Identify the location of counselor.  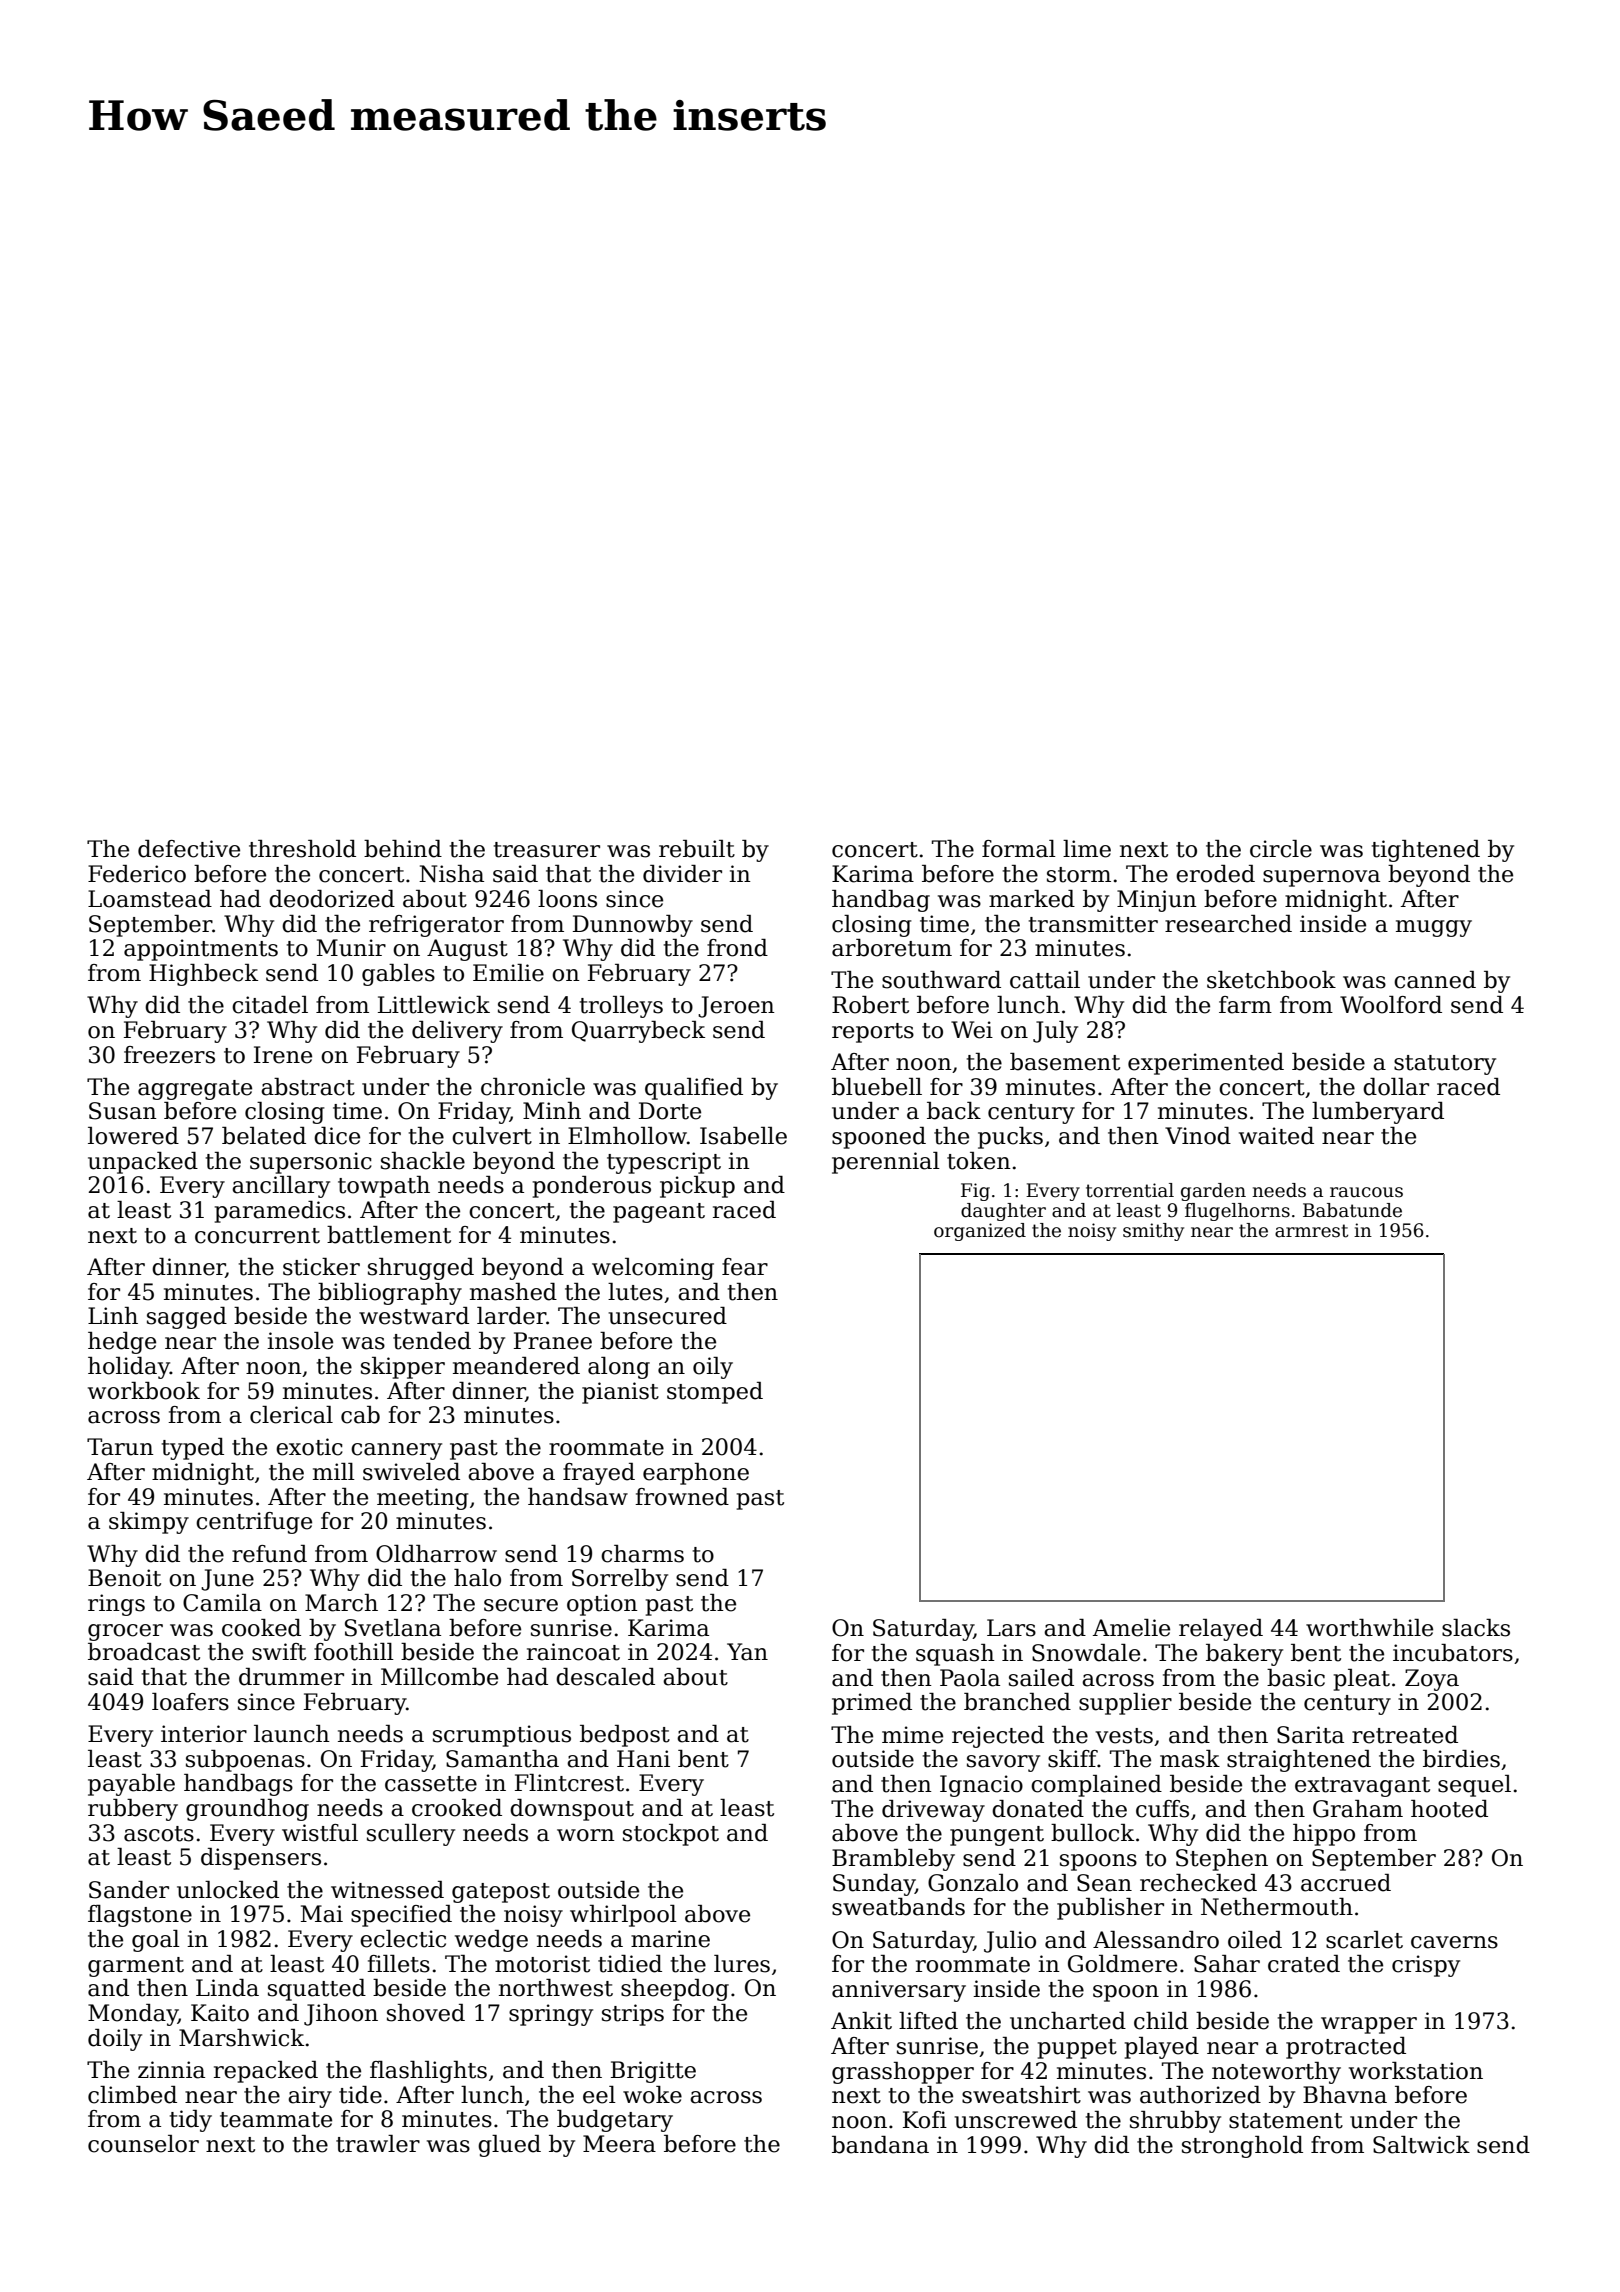
(143, 2144).
